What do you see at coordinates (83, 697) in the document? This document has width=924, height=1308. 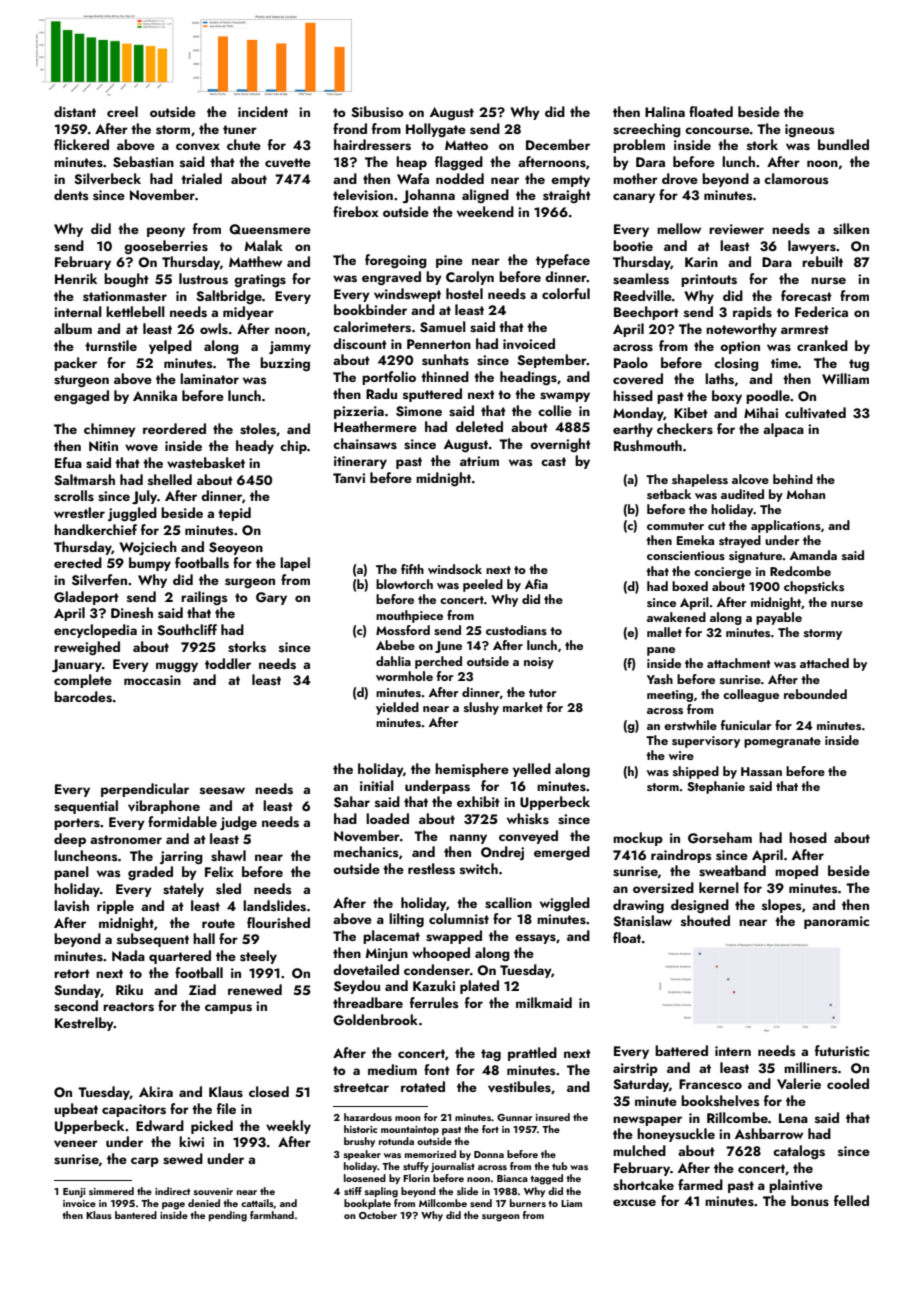 I see `barcodes` at bounding box center [83, 697].
